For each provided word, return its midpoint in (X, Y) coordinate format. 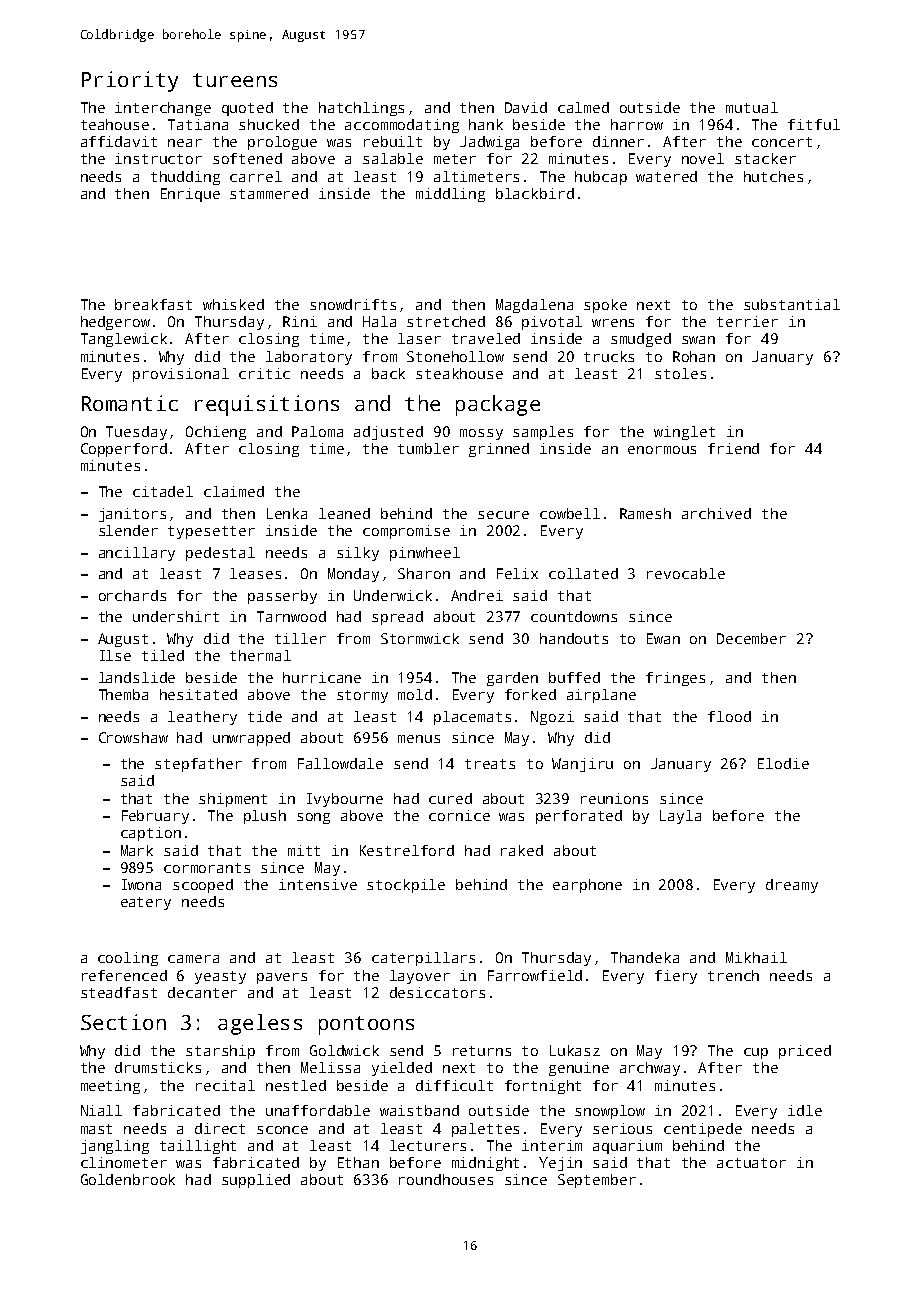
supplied (256, 1181)
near (185, 143)
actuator (751, 1163)
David (526, 107)
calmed (583, 107)
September (597, 1181)
